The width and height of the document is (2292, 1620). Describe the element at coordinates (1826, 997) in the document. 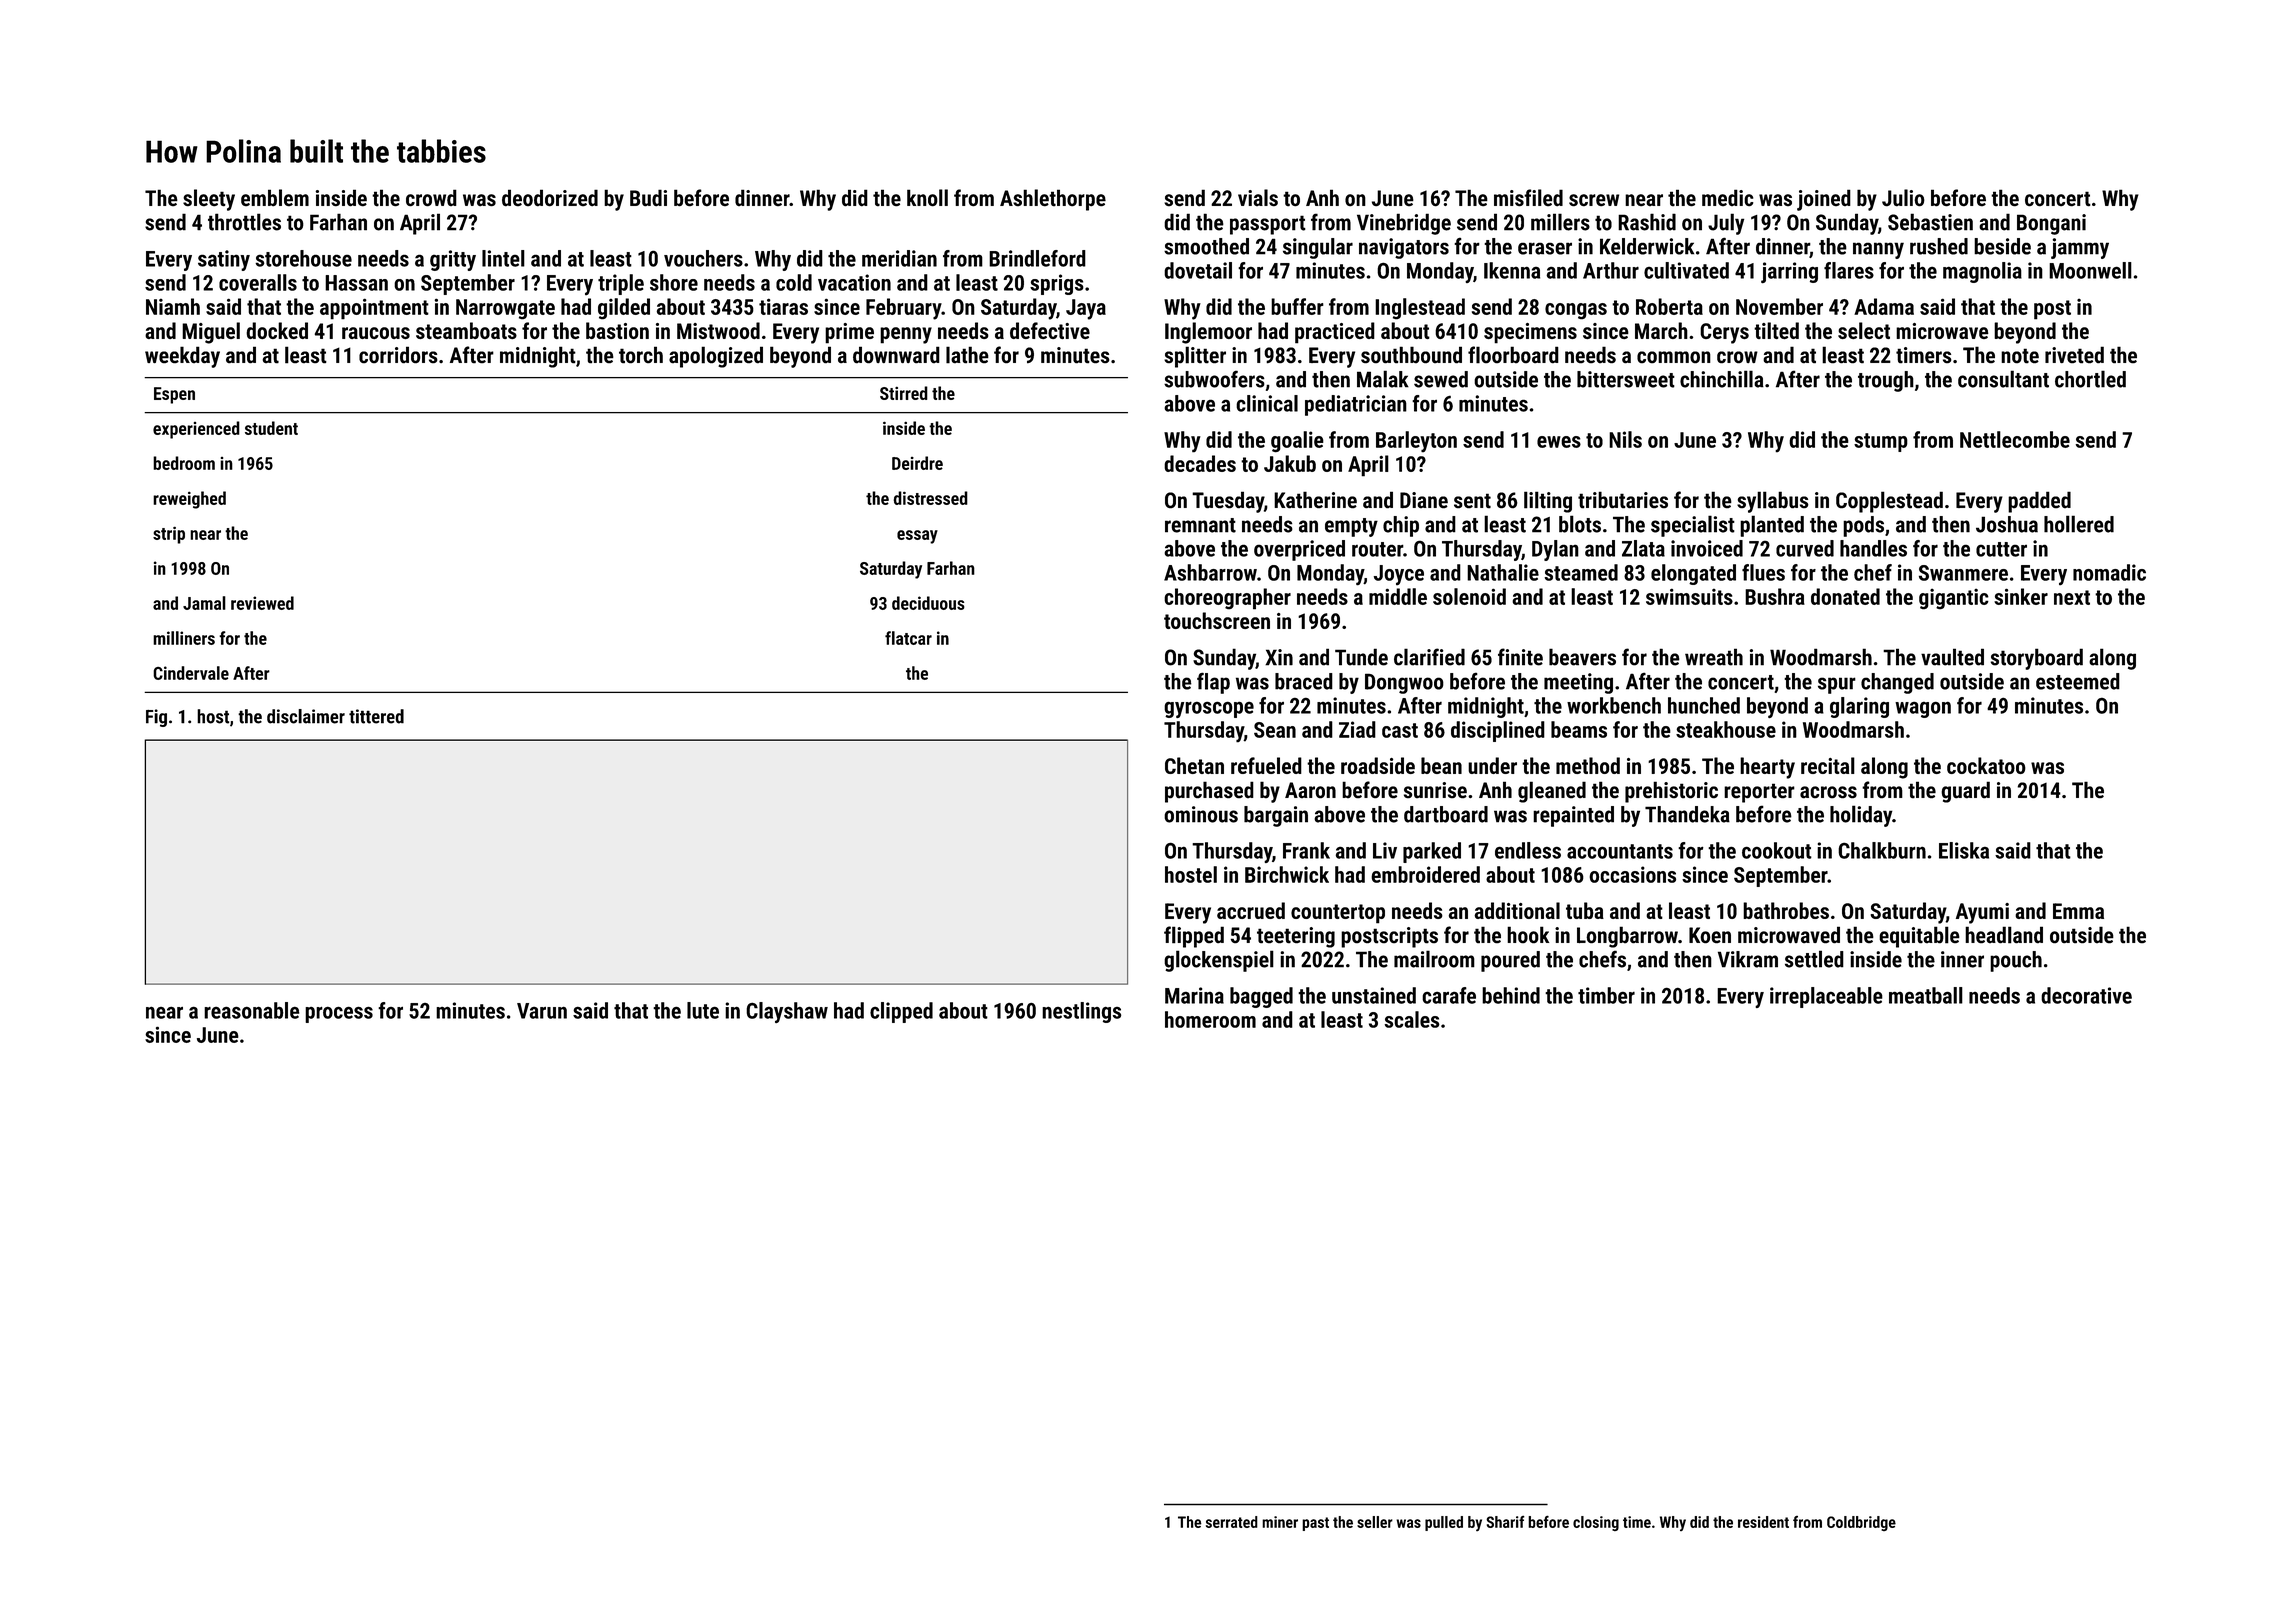

I see `irreplaceable` at that location.
